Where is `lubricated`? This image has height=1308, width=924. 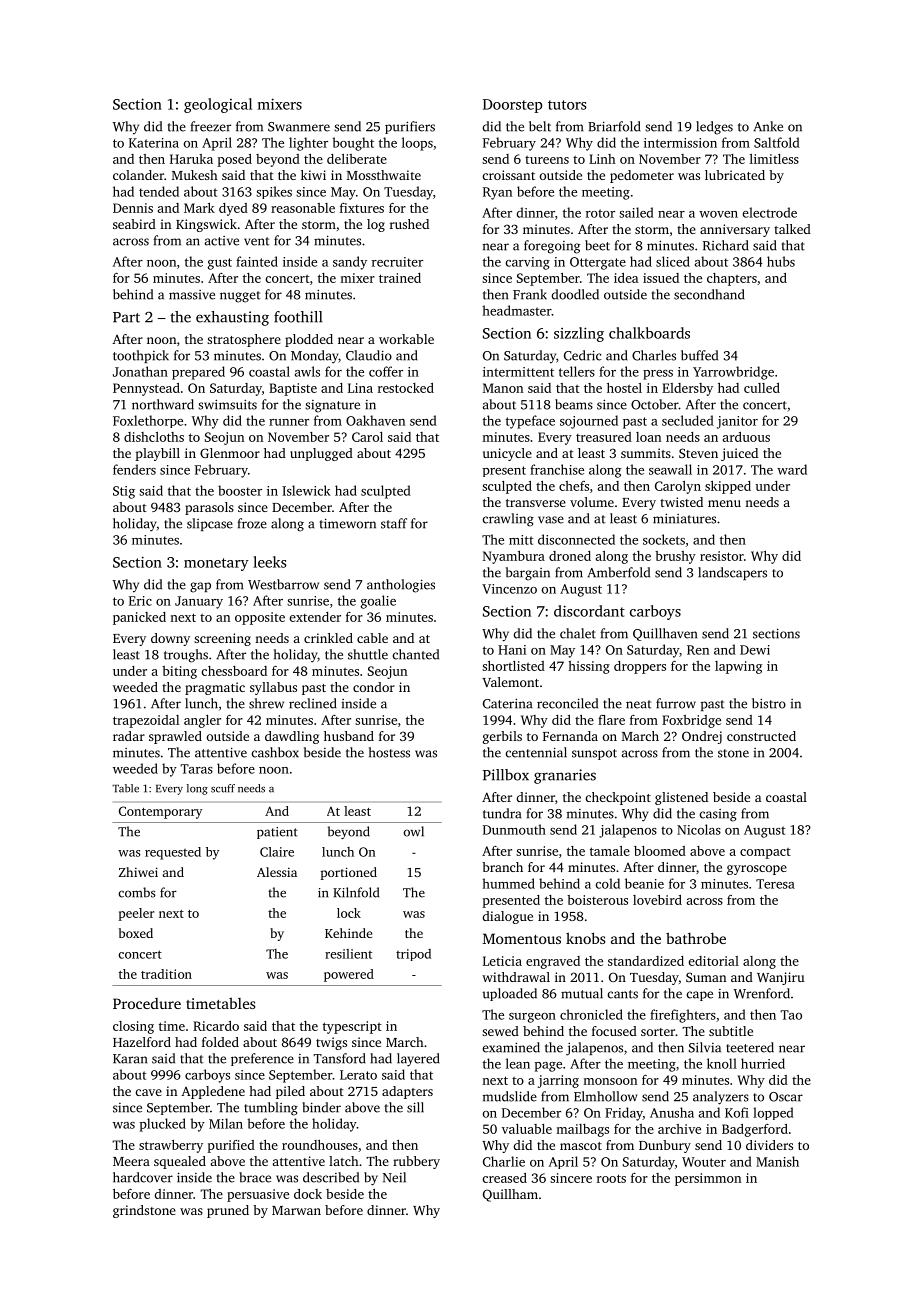
lubricated is located at coordinates (735, 175).
